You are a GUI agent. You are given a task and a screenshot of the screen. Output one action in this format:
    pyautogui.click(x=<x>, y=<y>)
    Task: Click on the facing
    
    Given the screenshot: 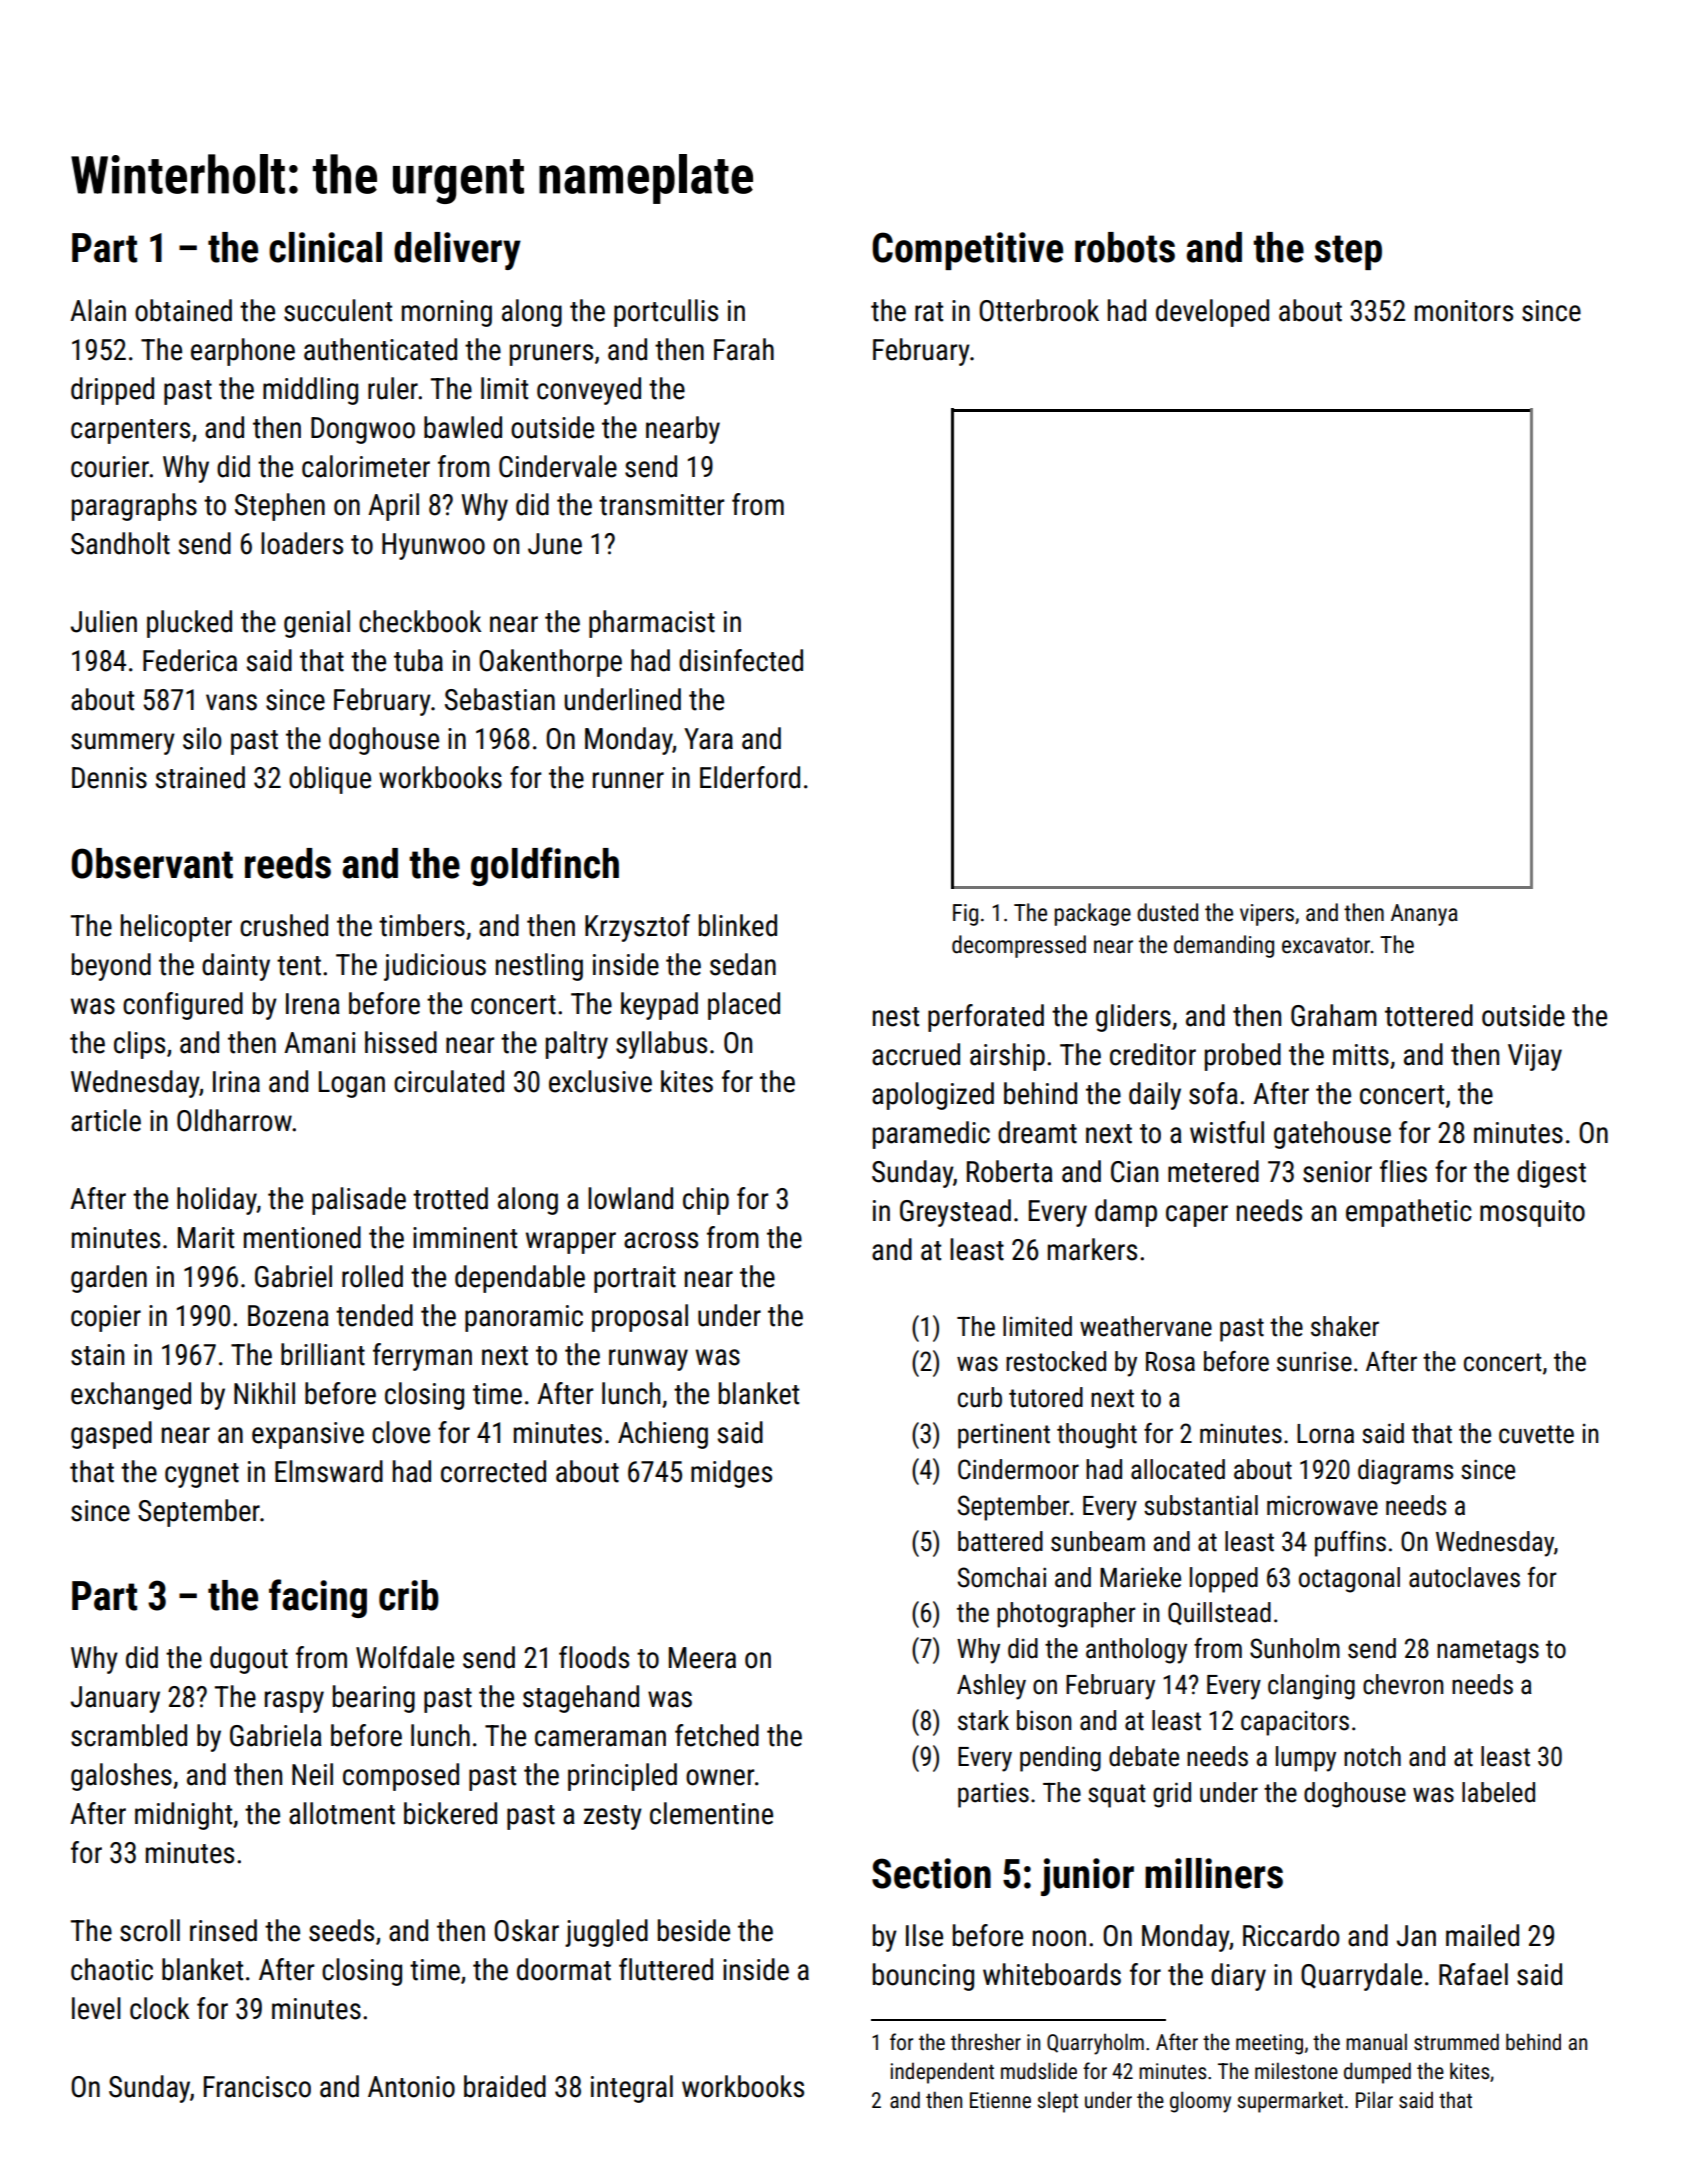 What is the action you would take?
    pyautogui.click(x=318, y=1598)
